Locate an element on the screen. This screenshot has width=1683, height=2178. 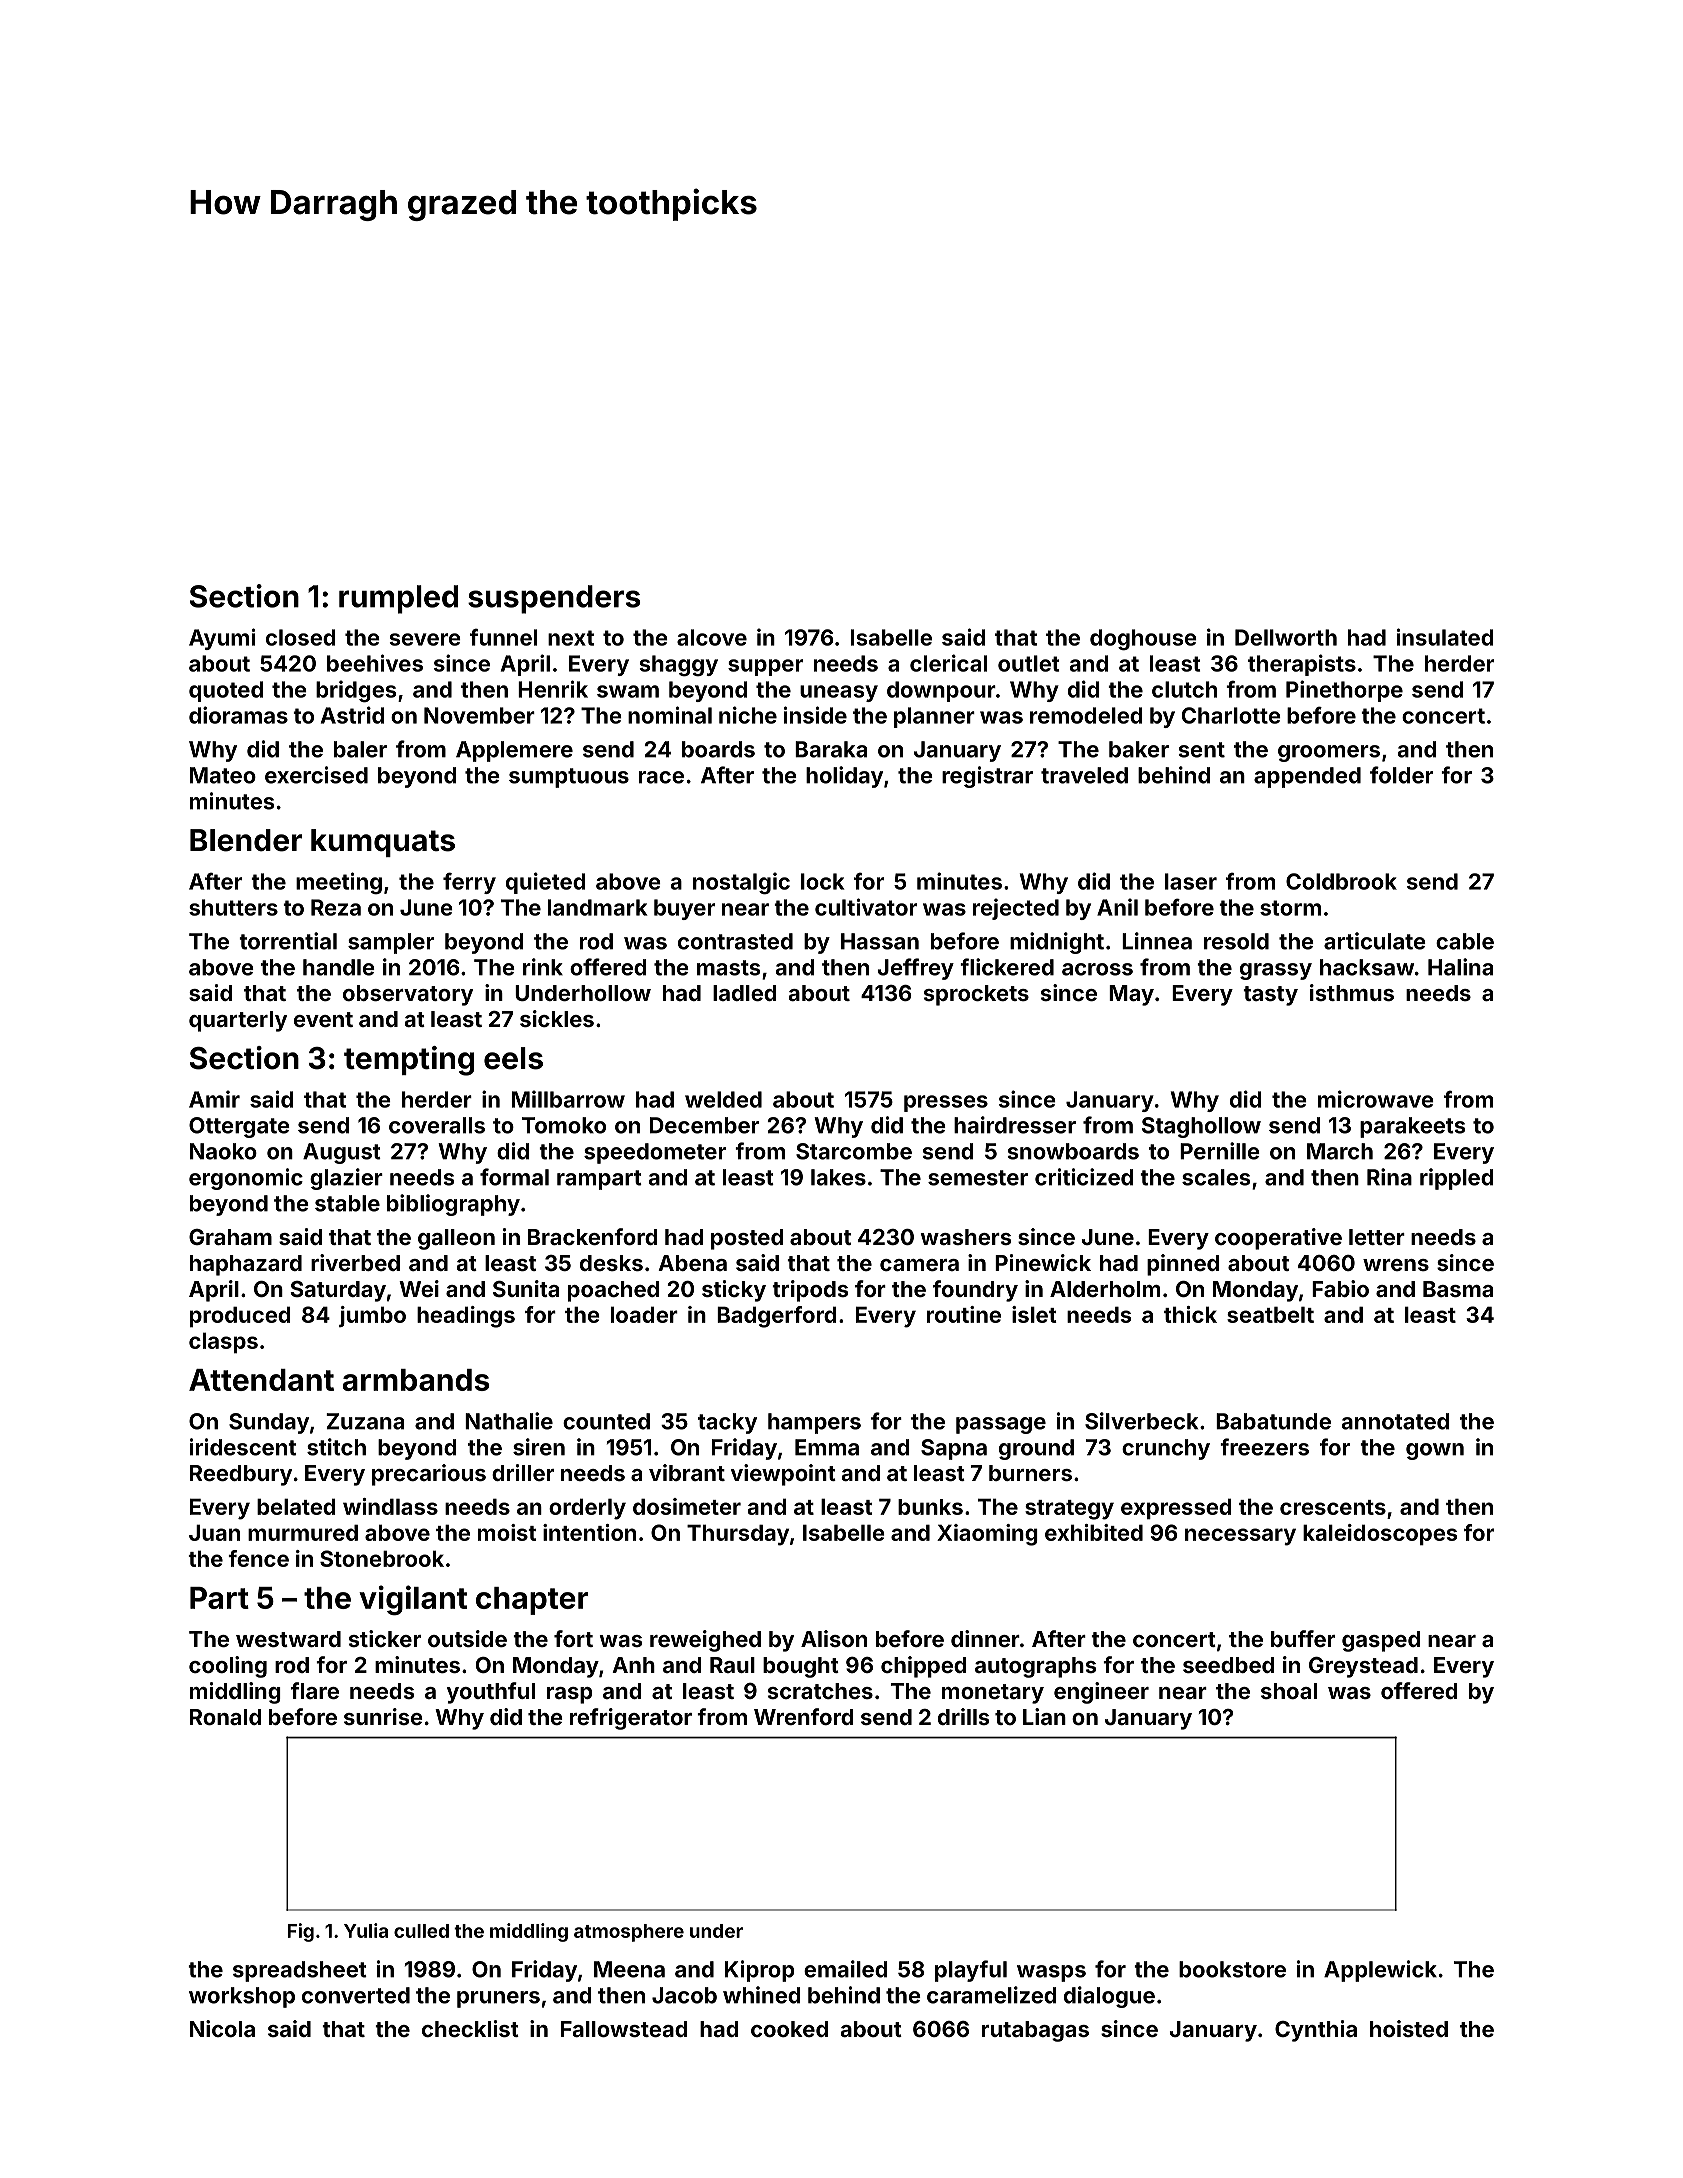
closed is located at coordinates (301, 637).
